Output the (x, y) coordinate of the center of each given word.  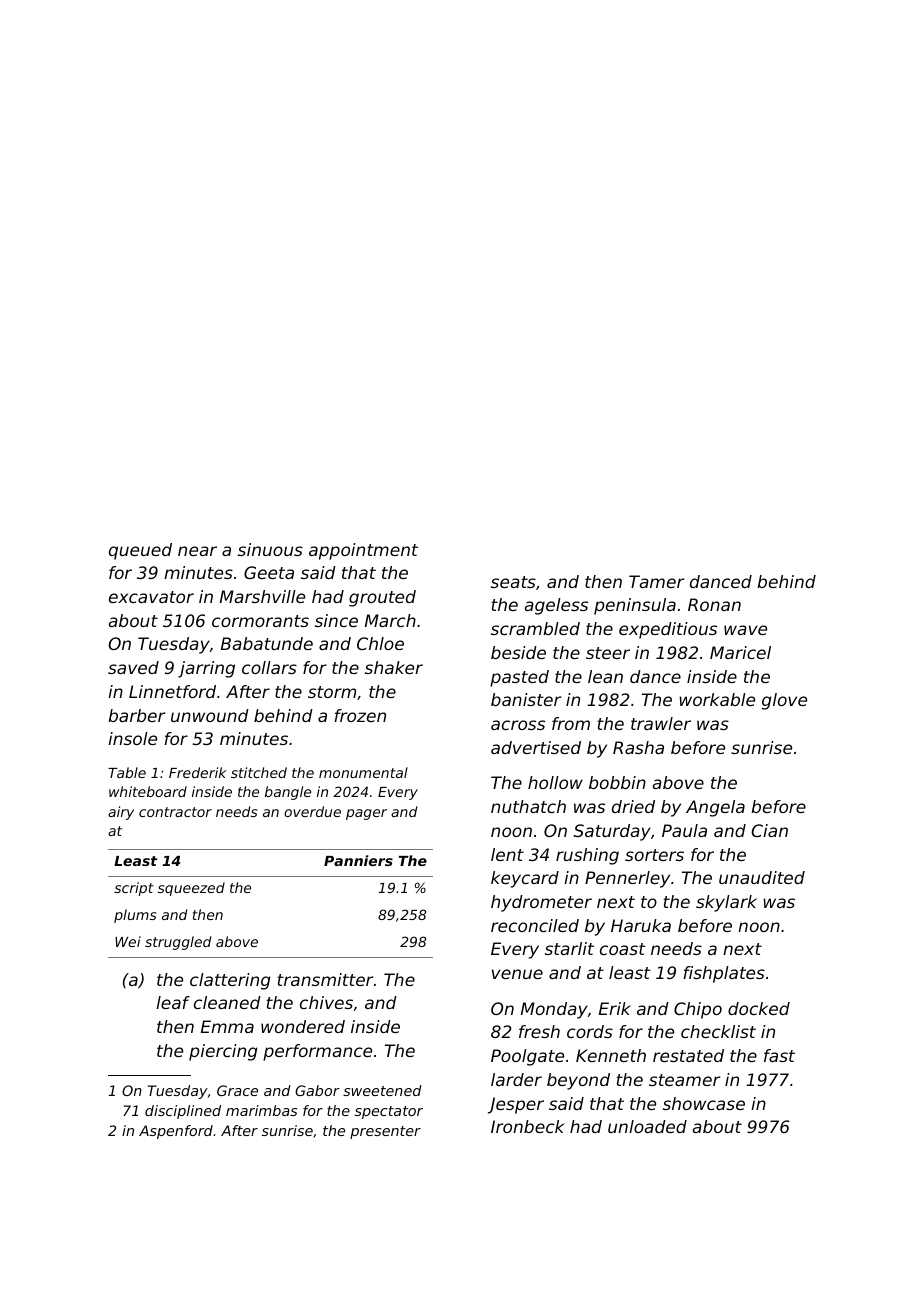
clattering (230, 981)
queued (140, 551)
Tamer (656, 581)
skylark (726, 903)
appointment (363, 551)
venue (517, 974)
